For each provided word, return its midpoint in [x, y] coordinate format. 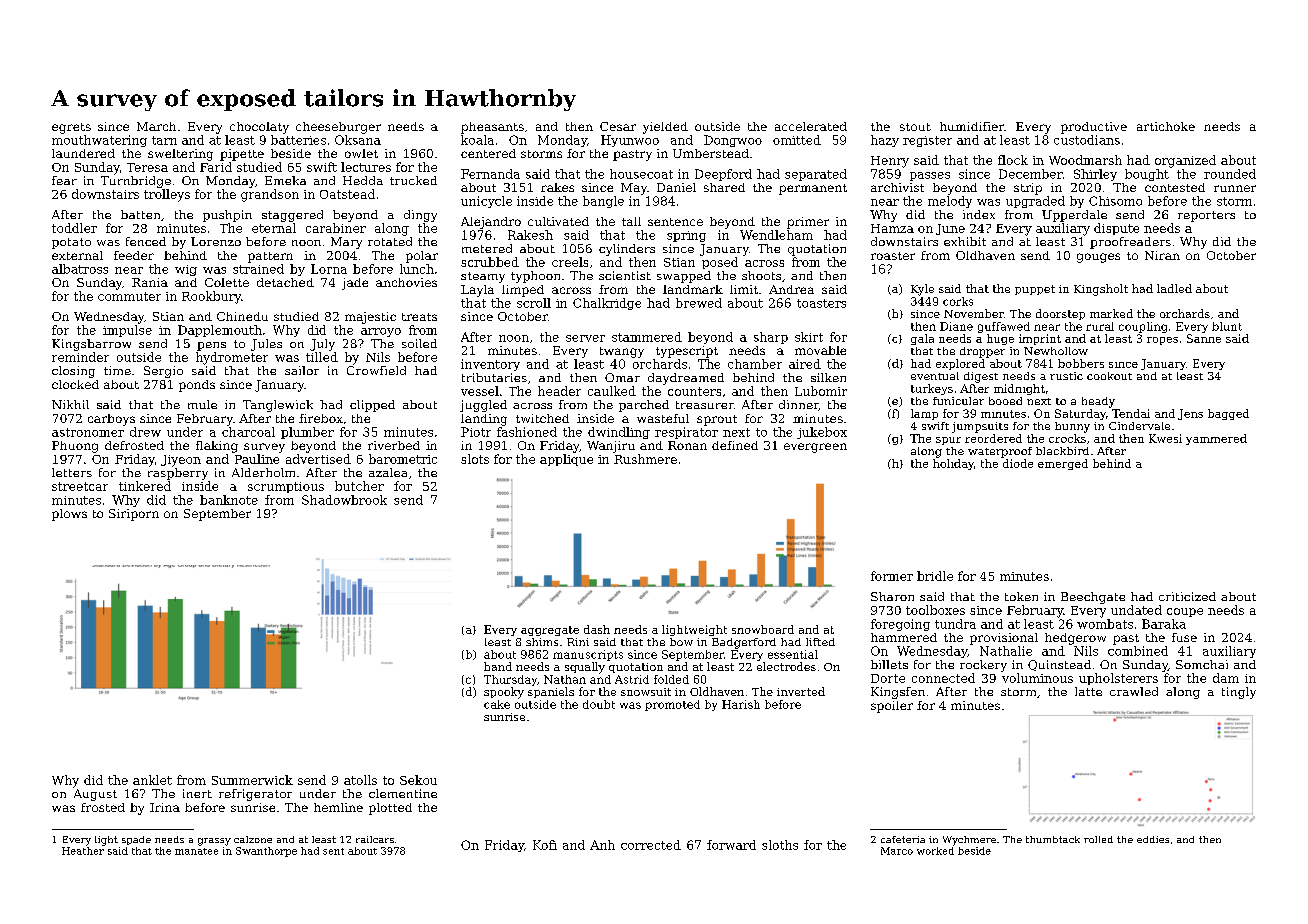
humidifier [972, 126]
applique [566, 460]
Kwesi [1165, 438]
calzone [253, 839]
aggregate [550, 631]
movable [820, 350]
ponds [197, 386]
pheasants [492, 128]
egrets [71, 128]
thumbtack [1053, 839]
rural [1100, 326]
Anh [602, 845]
